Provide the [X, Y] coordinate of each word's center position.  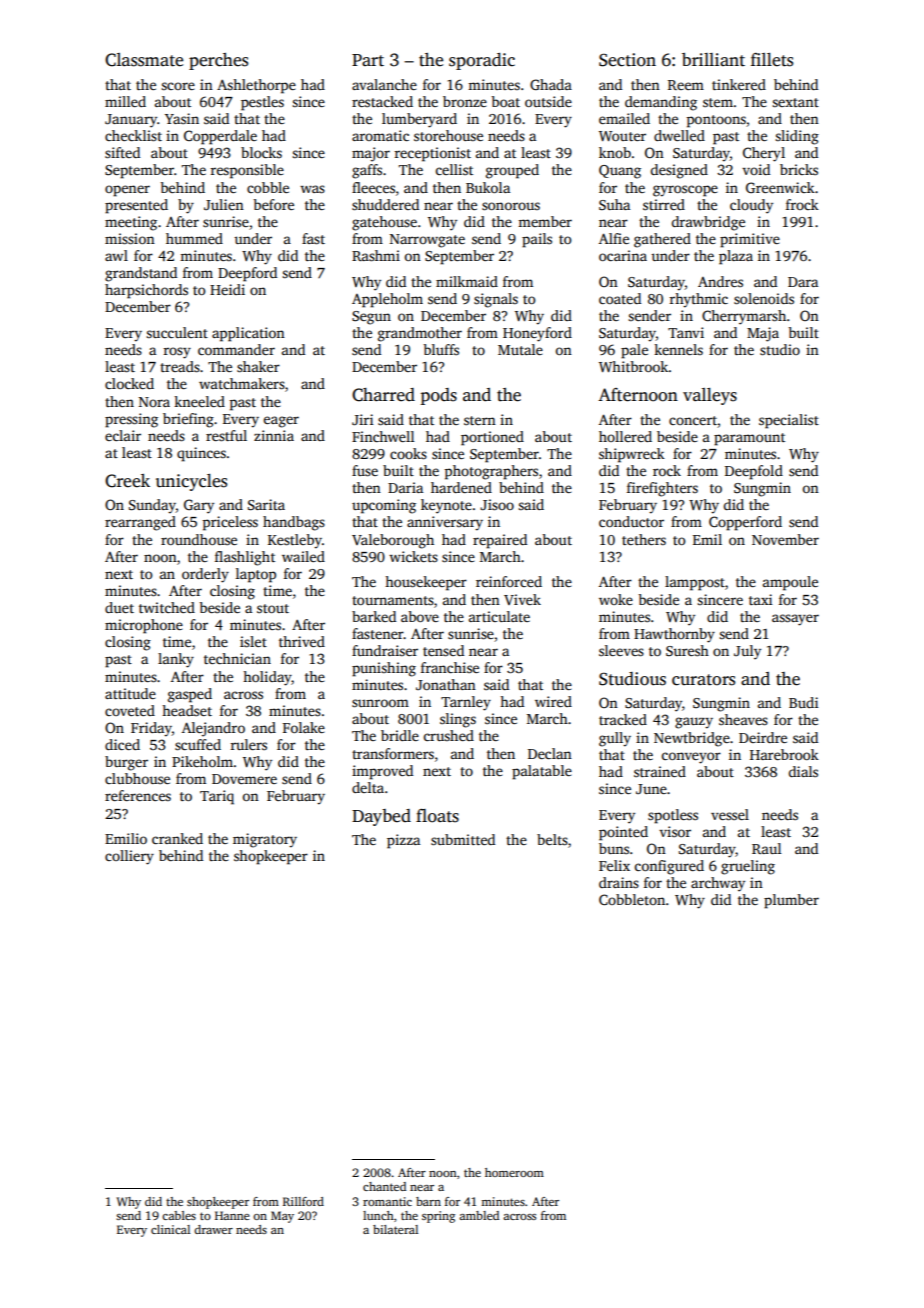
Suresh [687, 650]
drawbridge [708, 223]
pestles [262, 103]
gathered [662, 240]
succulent [177, 332]
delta [368, 787]
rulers [249, 744]
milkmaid [467, 281]
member [545, 221]
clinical [170, 1229]
